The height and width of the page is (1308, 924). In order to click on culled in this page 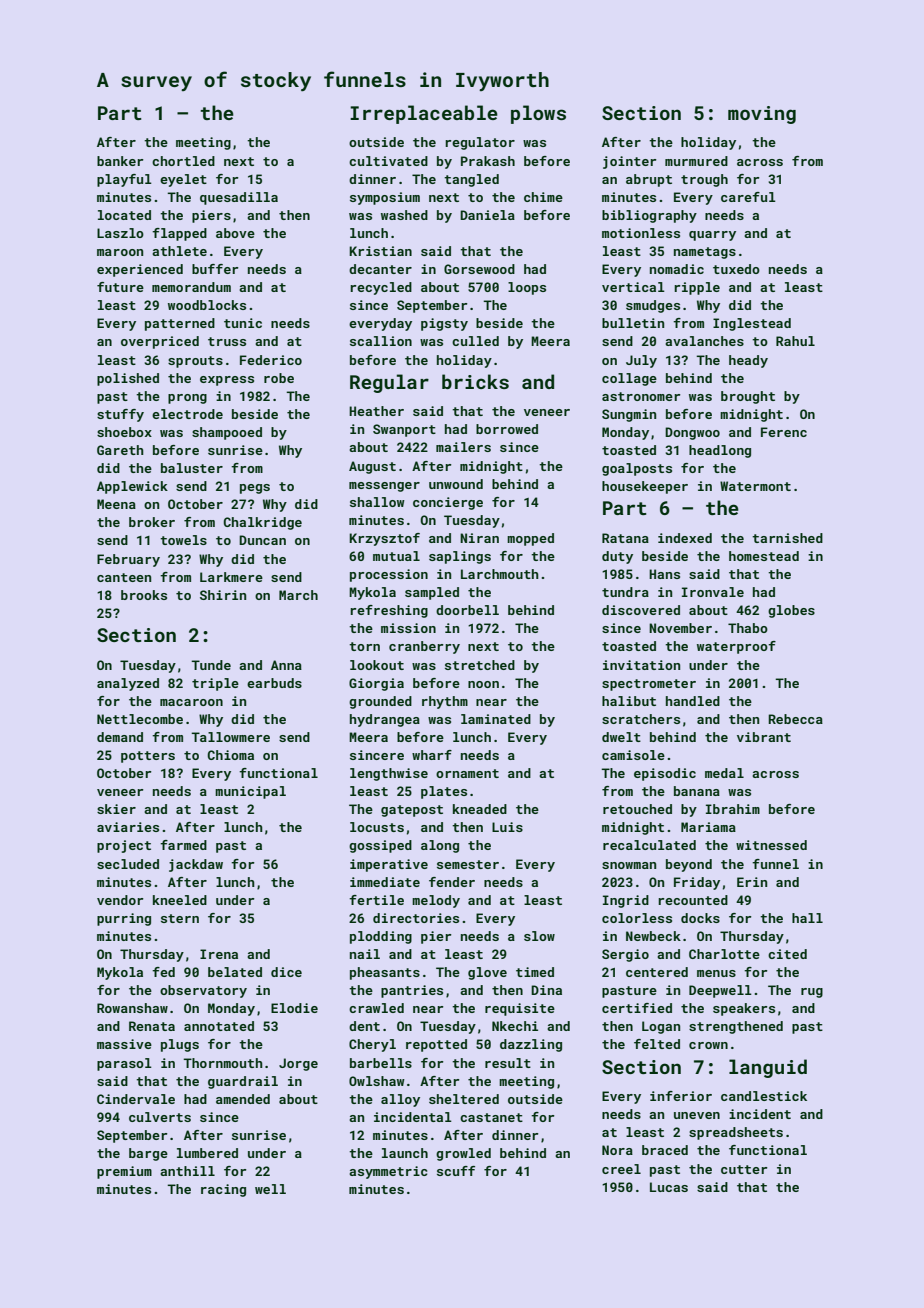, I will do `click(475, 341)`.
